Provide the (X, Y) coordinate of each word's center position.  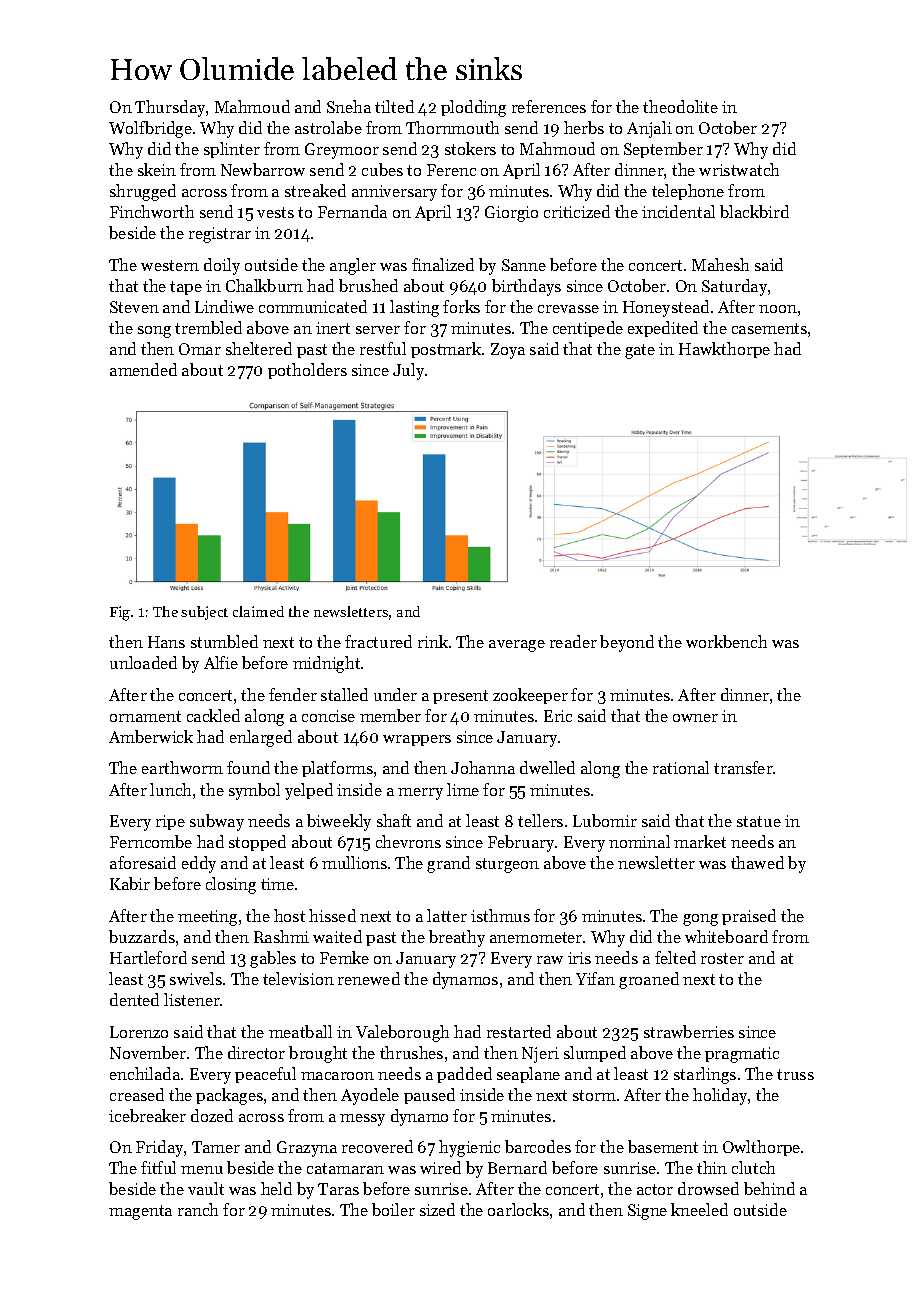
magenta (140, 1212)
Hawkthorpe (724, 350)
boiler (393, 1209)
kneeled (699, 1209)
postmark (446, 350)
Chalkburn (264, 285)
